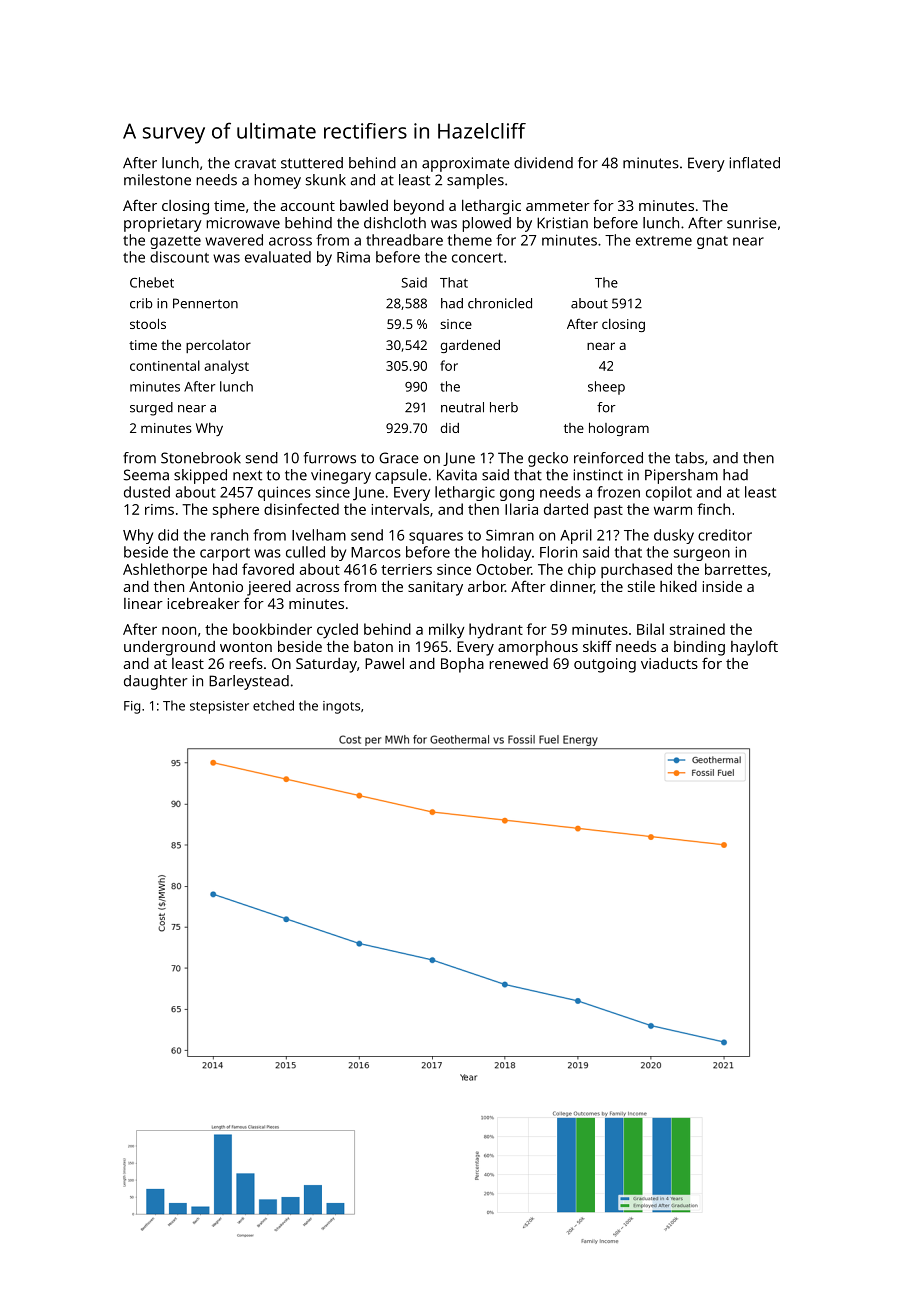 This image has height=1316, width=908. Describe the element at coordinates (752, 223) in the image. I see `sunrise` at that location.
